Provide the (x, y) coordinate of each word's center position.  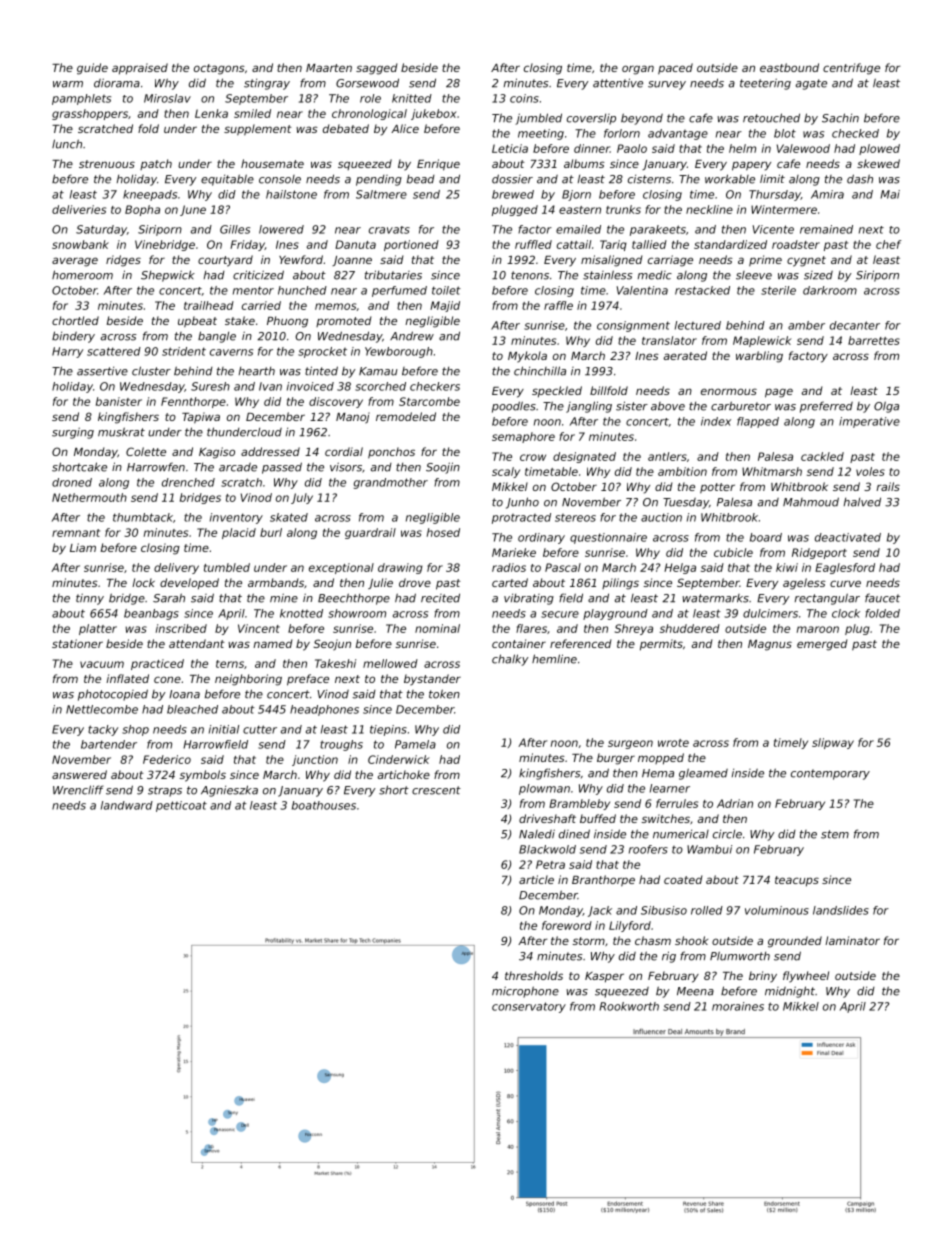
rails (888, 486)
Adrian (735, 803)
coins (524, 98)
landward (127, 805)
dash (860, 179)
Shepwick (168, 276)
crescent (436, 790)
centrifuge (851, 69)
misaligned (611, 261)
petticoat (181, 806)
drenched (188, 482)
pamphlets (81, 99)
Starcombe (429, 401)
